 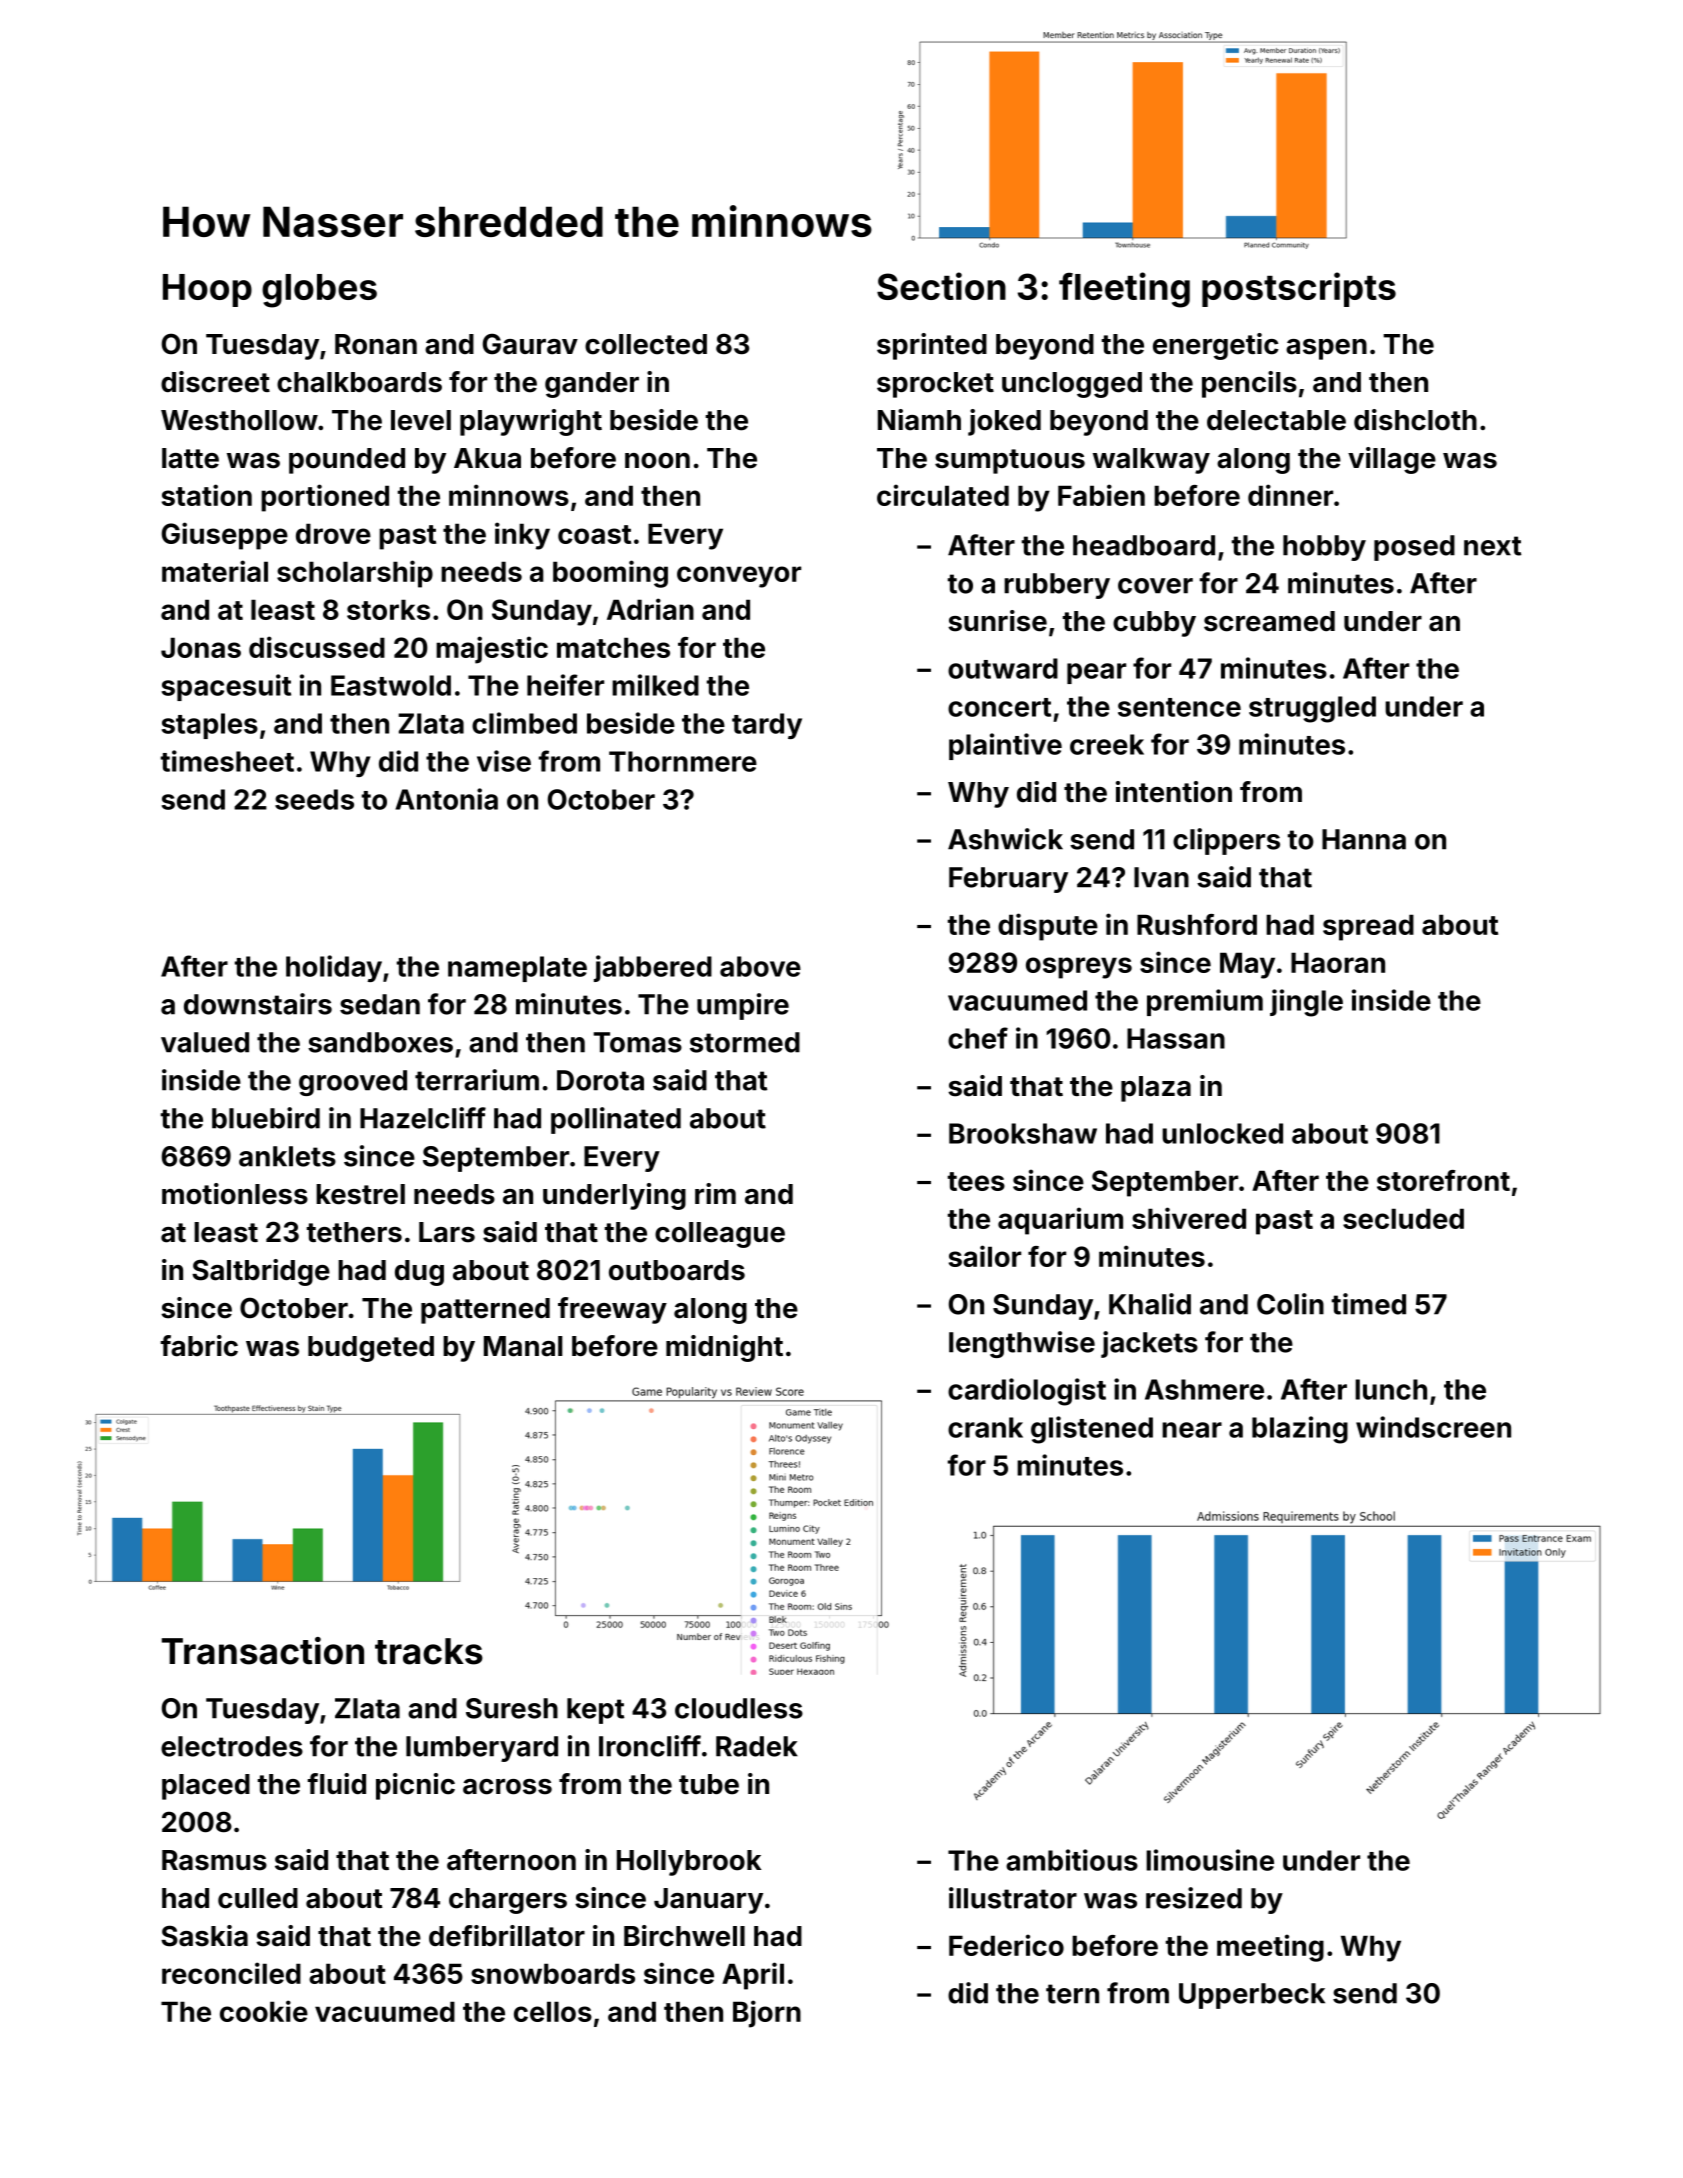 I want to click on tardy, so click(x=767, y=726).
